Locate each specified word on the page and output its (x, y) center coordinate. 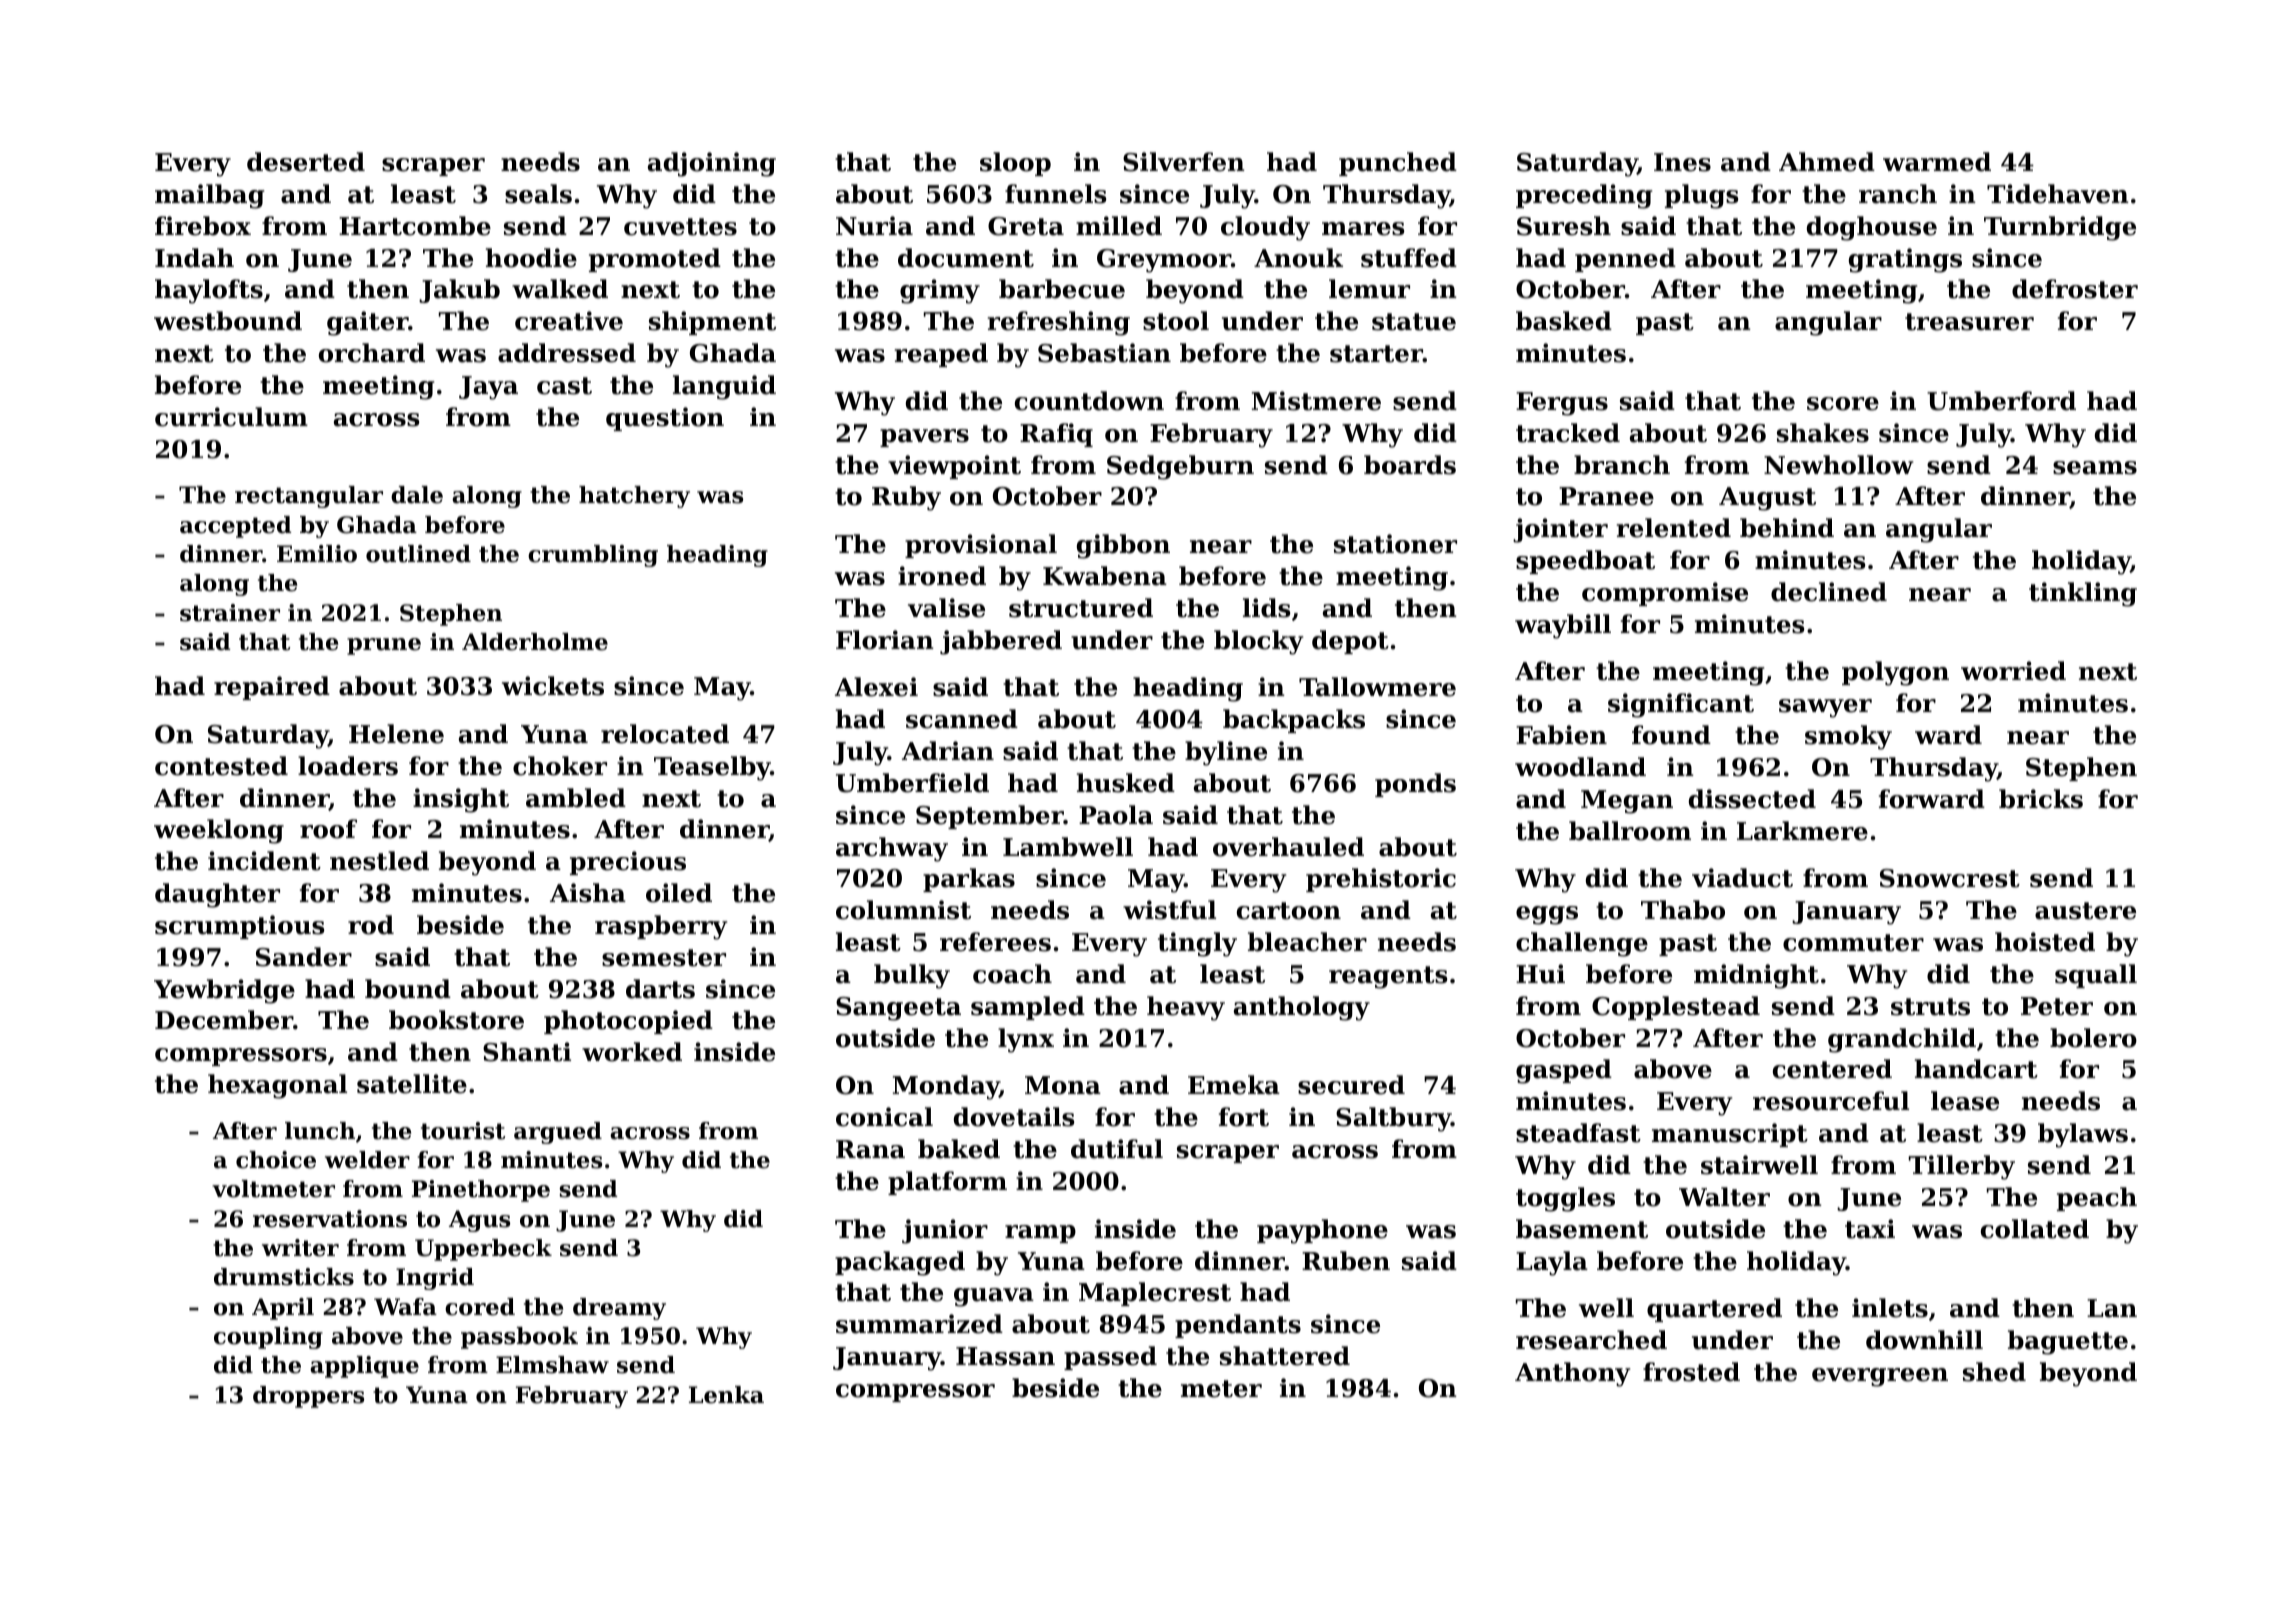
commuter (1853, 943)
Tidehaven (2058, 194)
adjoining (712, 164)
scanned (962, 719)
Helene (396, 734)
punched (1398, 164)
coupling (268, 1338)
